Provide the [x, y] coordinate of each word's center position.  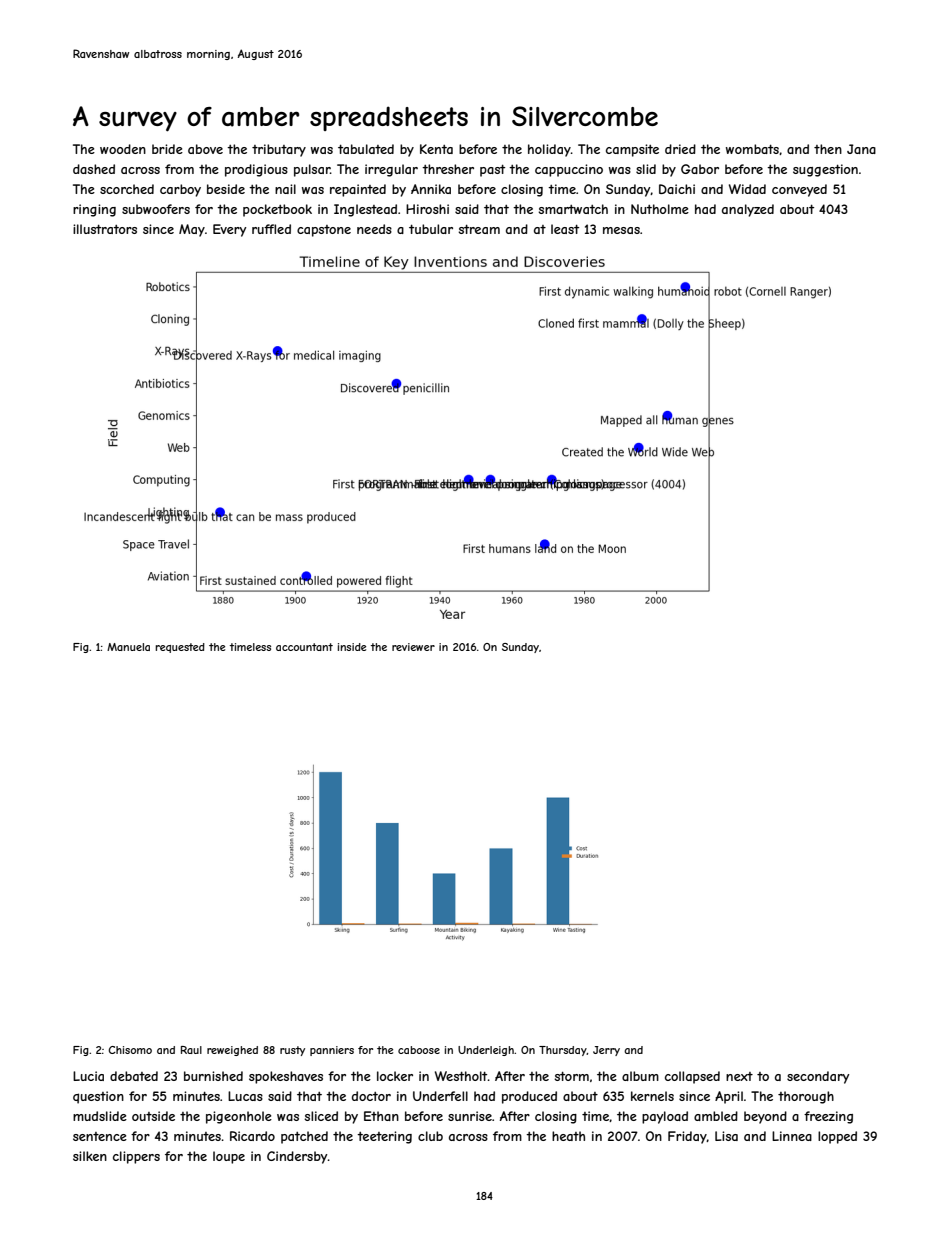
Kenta [436, 149]
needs [374, 229]
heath [568, 1136]
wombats [752, 149]
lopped [837, 1137]
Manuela [128, 647]
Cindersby [297, 1157]
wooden [123, 149]
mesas [621, 230]
